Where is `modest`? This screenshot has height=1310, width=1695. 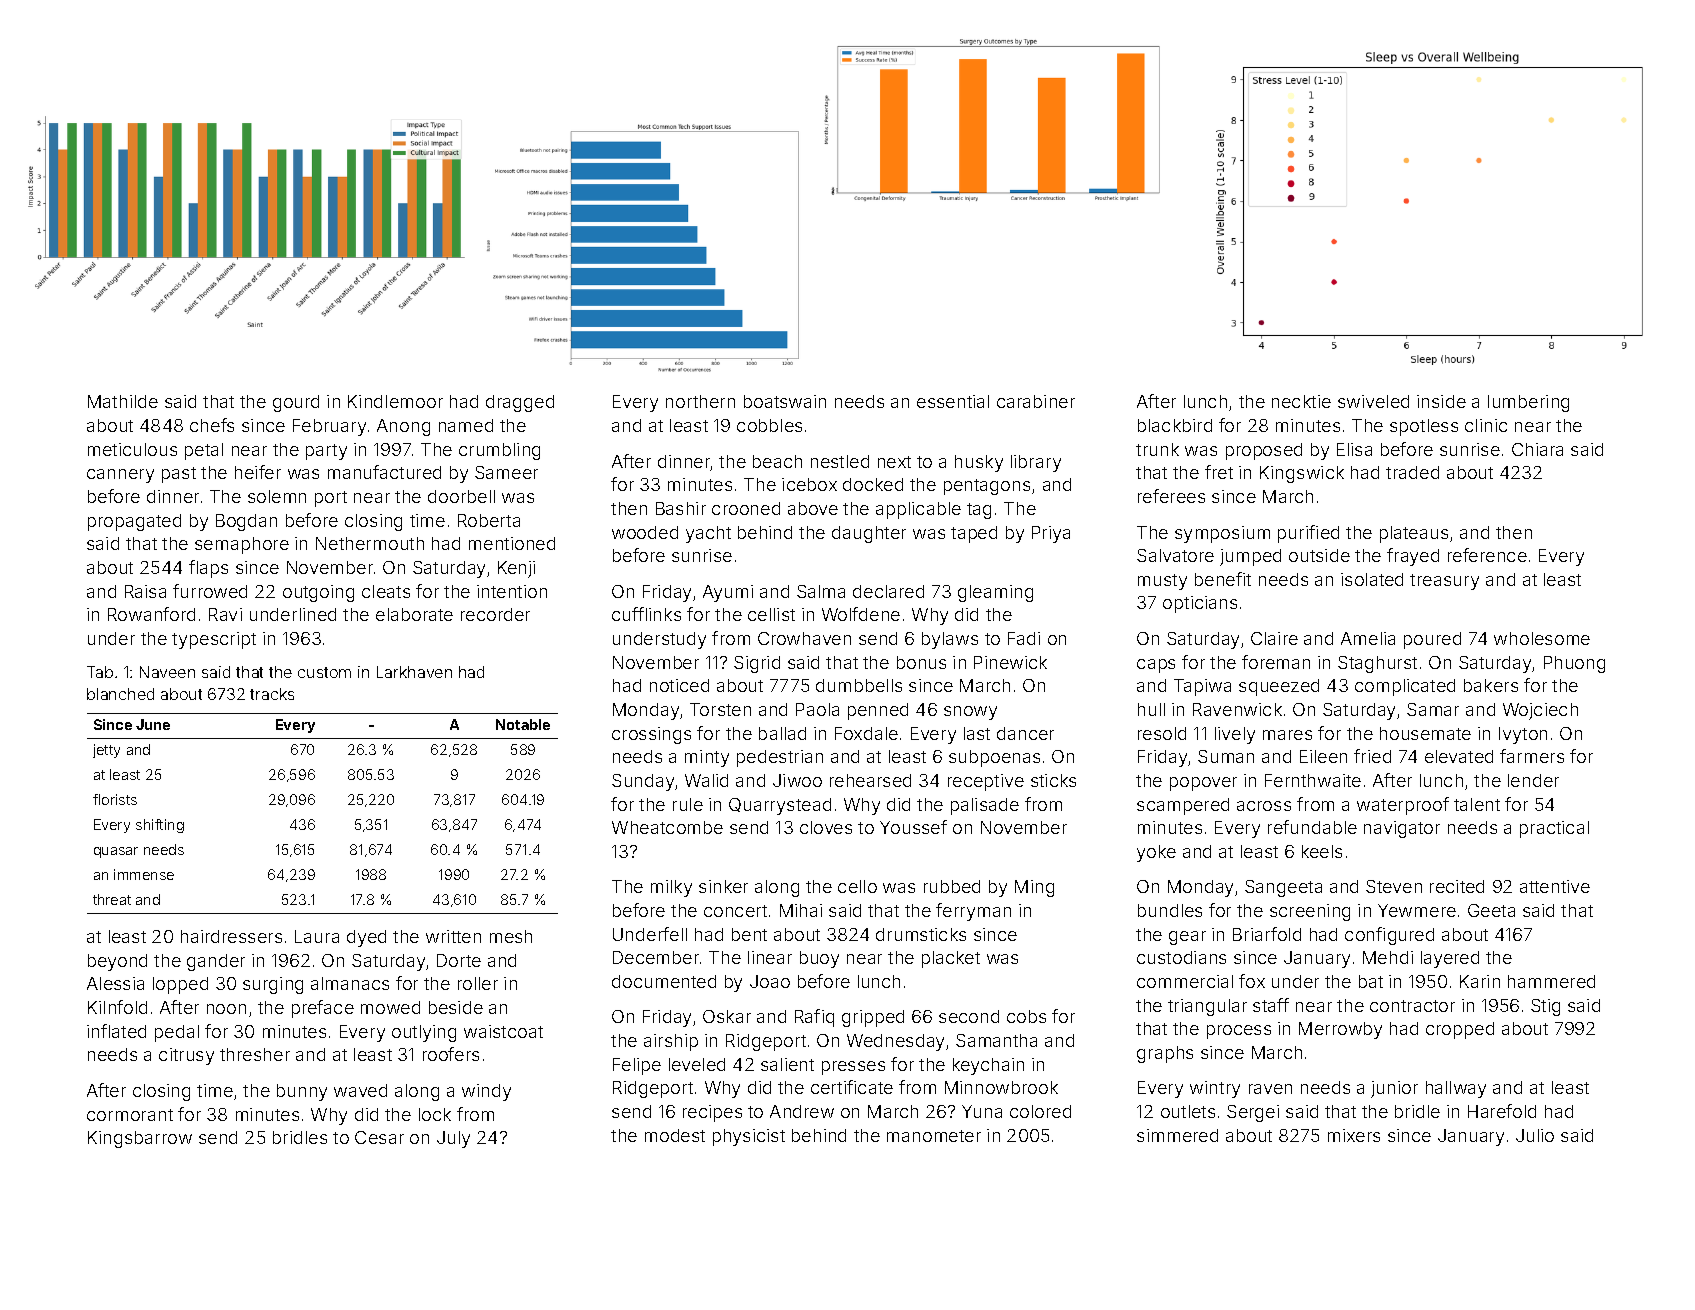 modest is located at coordinates (675, 1135).
